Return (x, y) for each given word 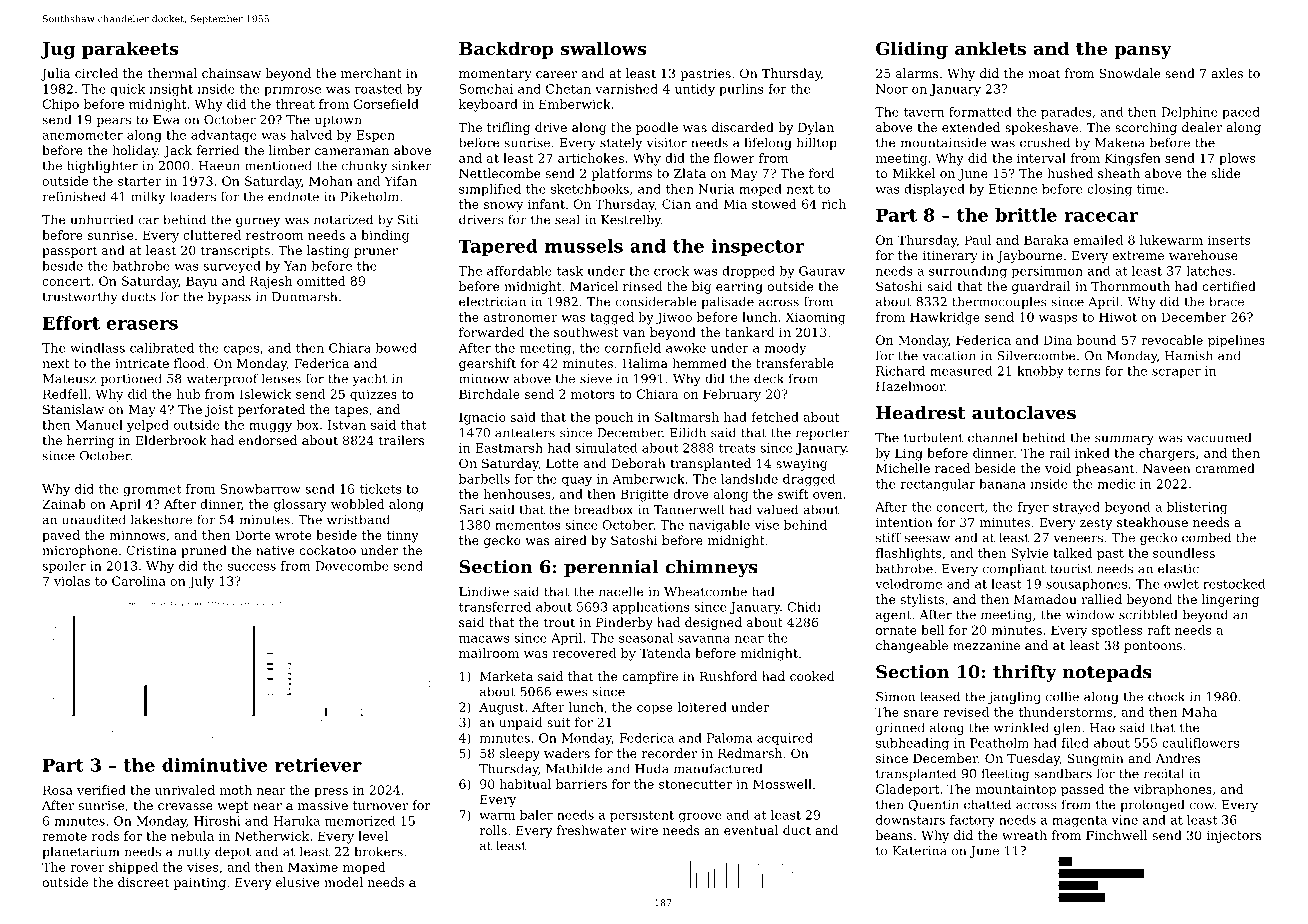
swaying (802, 465)
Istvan (347, 425)
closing (1109, 190)
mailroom (489, 653)
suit (558, 722)
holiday (135, 151)
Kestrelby (631, 220)
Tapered (498, 247)
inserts (1229, 240)
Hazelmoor (910, 386)
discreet (143, 882)
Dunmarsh (304, 296)
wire (644, 830)
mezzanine (986, 645)
